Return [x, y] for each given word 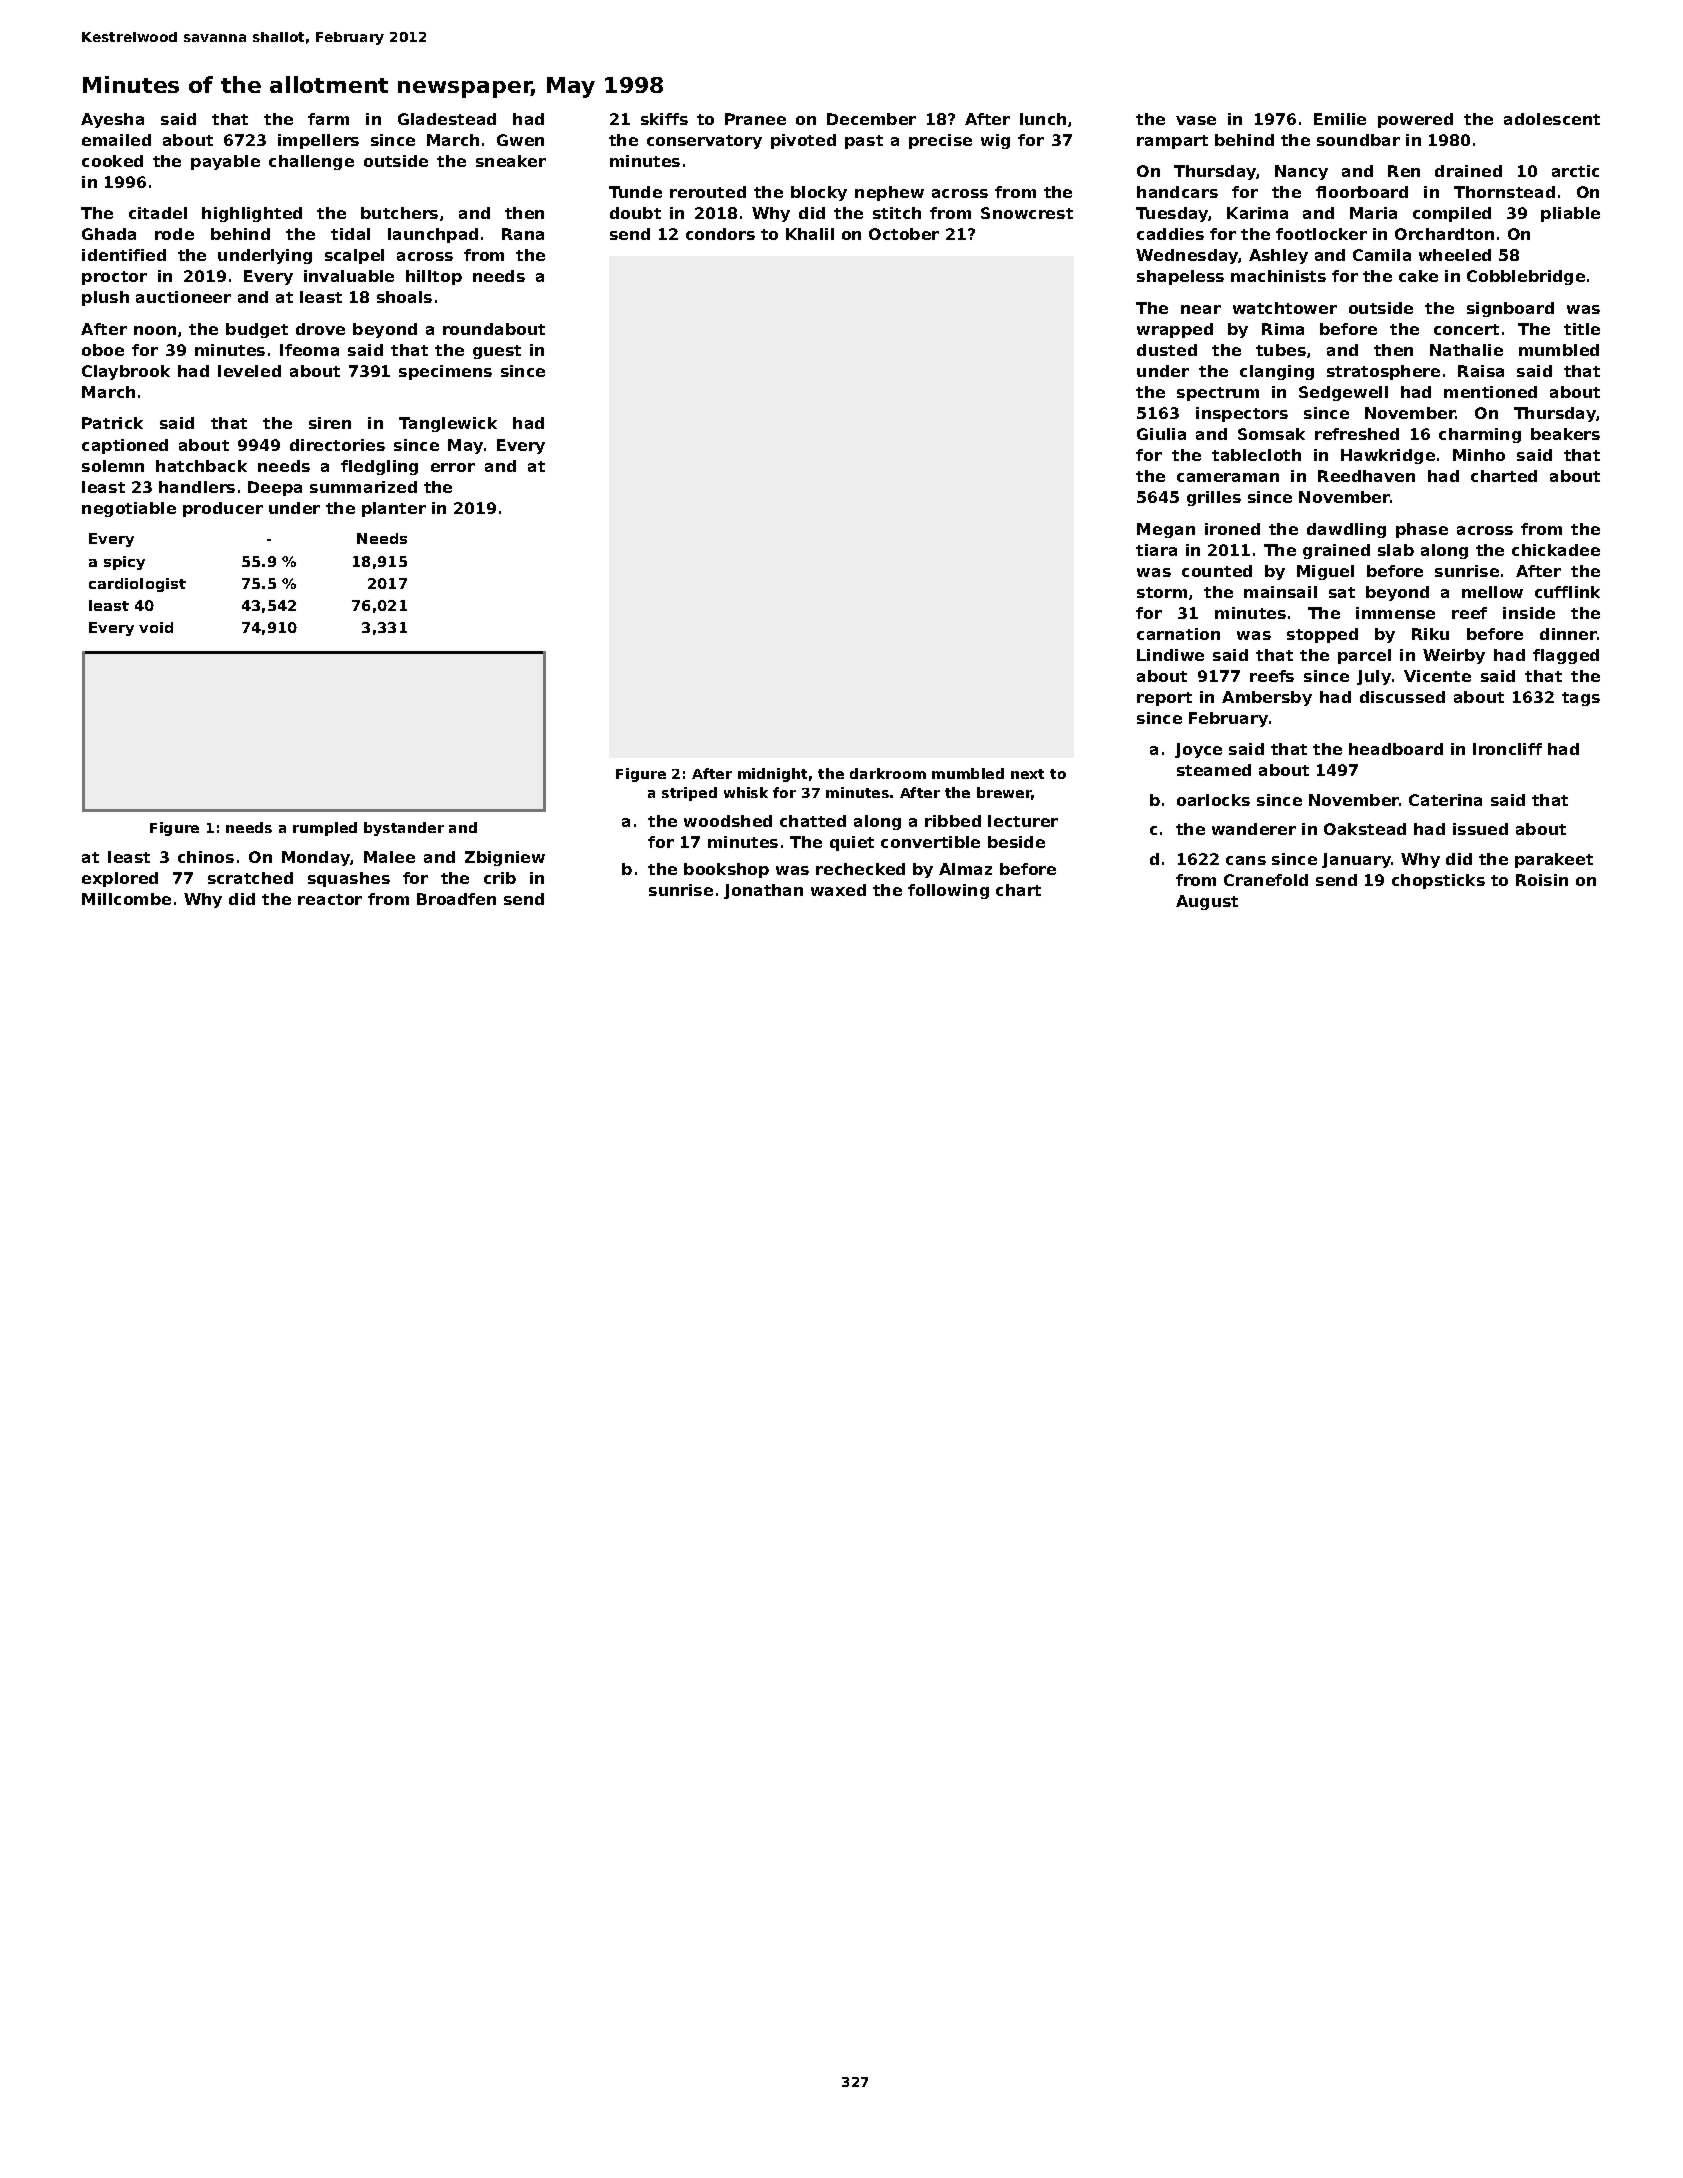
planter [394, 509]
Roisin [1542, 880]
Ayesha [112, 120]
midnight [772, 775]
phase [1422, 530]
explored [120, 879]
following [948, 891]
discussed [1402, 697]
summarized [363, 487]
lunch [1043, 119]
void [156, 627]
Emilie [1340, 119]
